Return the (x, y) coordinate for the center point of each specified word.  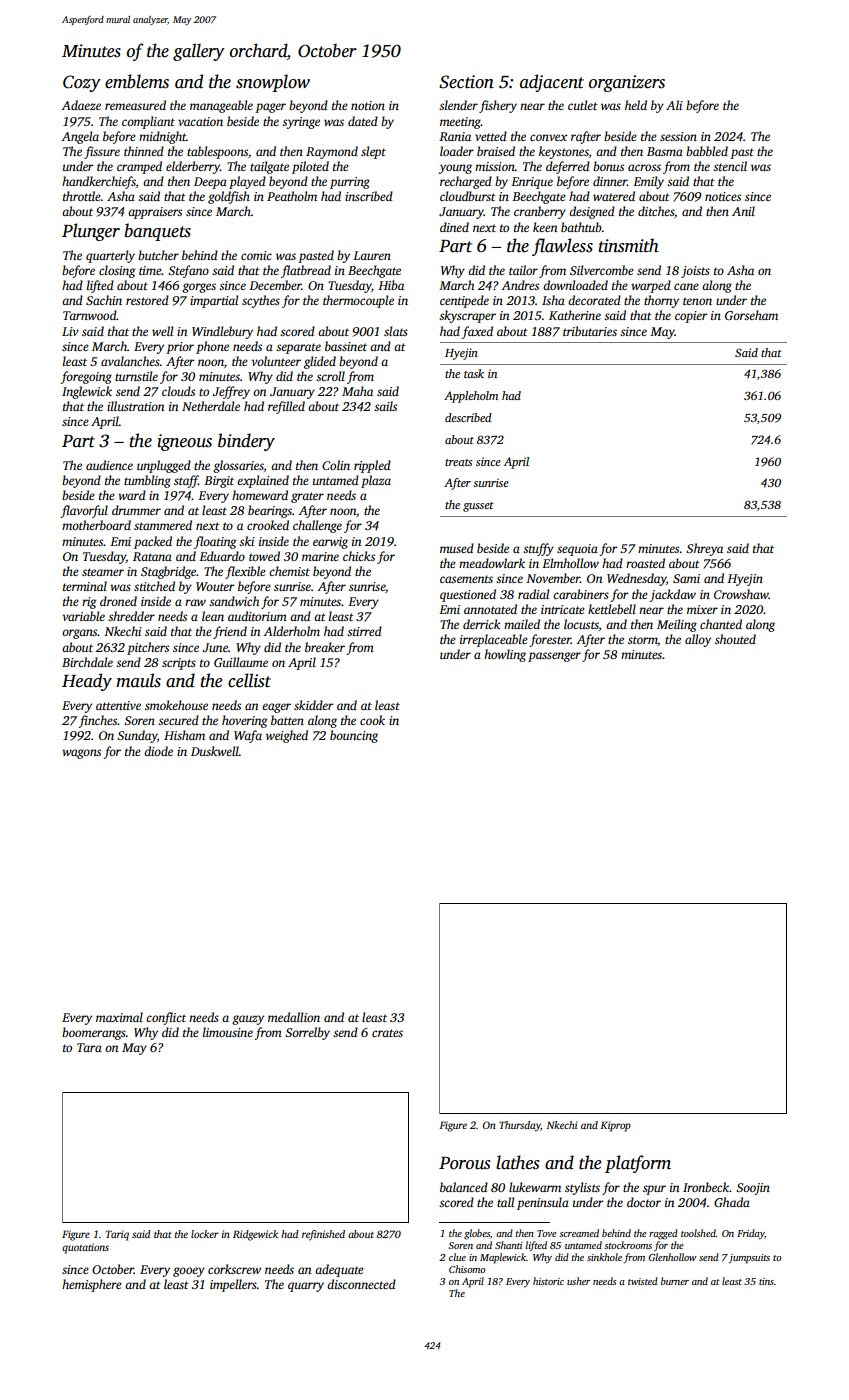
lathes (517, 1162)
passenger (554, 657)
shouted (735, 639)
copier (691, 317)
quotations (85, 1248)
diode (158, 751)
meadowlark (492, 563)
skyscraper (467, 316)
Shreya (704, 549)
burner (675, 1281)
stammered (163, 525)
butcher (158, 255)
